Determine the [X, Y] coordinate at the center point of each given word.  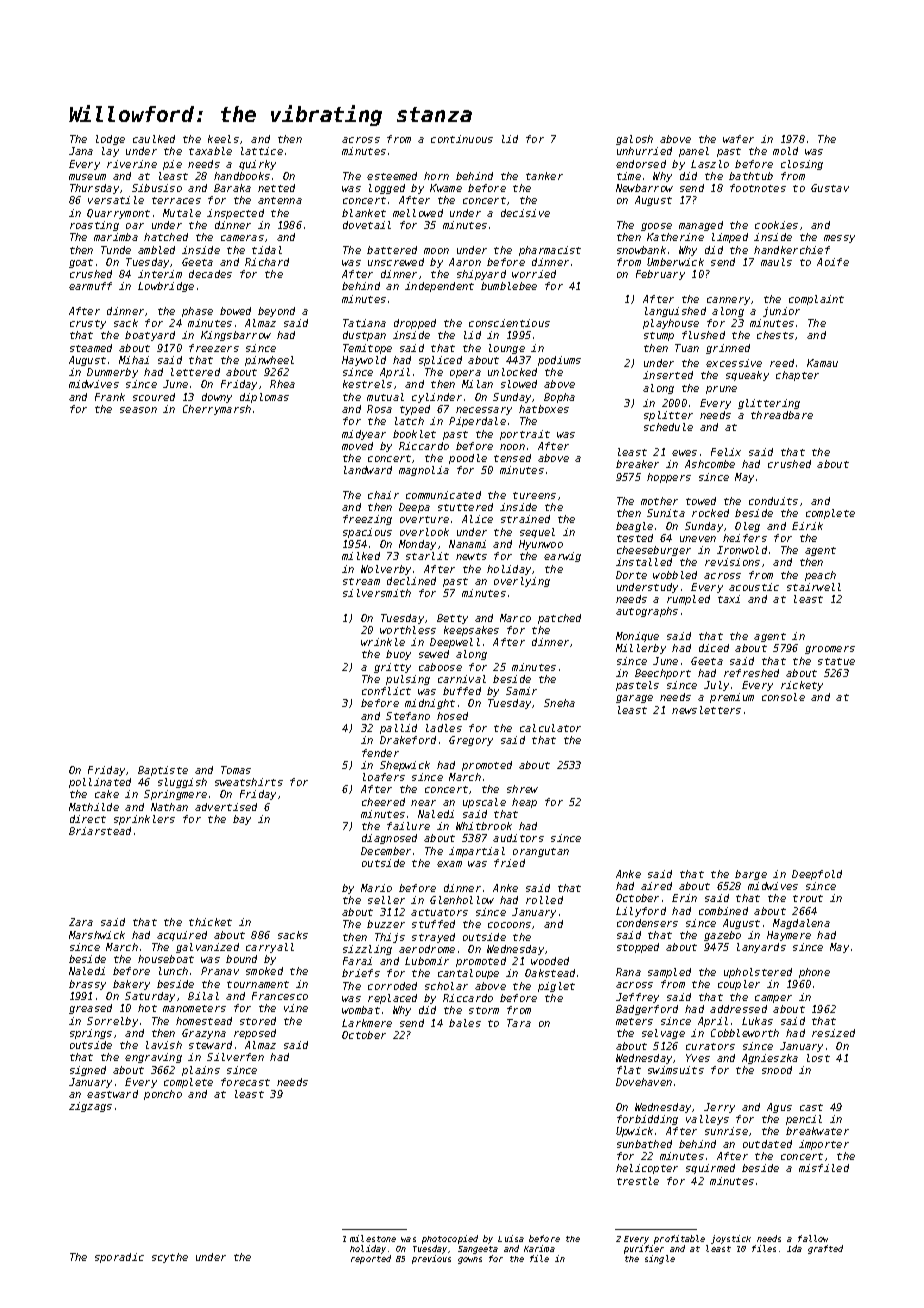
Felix [726, 452]
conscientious [509, 323]
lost [818, 1058]
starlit [427, 556]
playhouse [671, 324]
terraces [176, 200]
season [138, 410]
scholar [446, 986]
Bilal [203, 996]
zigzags [90, 1107]
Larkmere [367, 1023]
